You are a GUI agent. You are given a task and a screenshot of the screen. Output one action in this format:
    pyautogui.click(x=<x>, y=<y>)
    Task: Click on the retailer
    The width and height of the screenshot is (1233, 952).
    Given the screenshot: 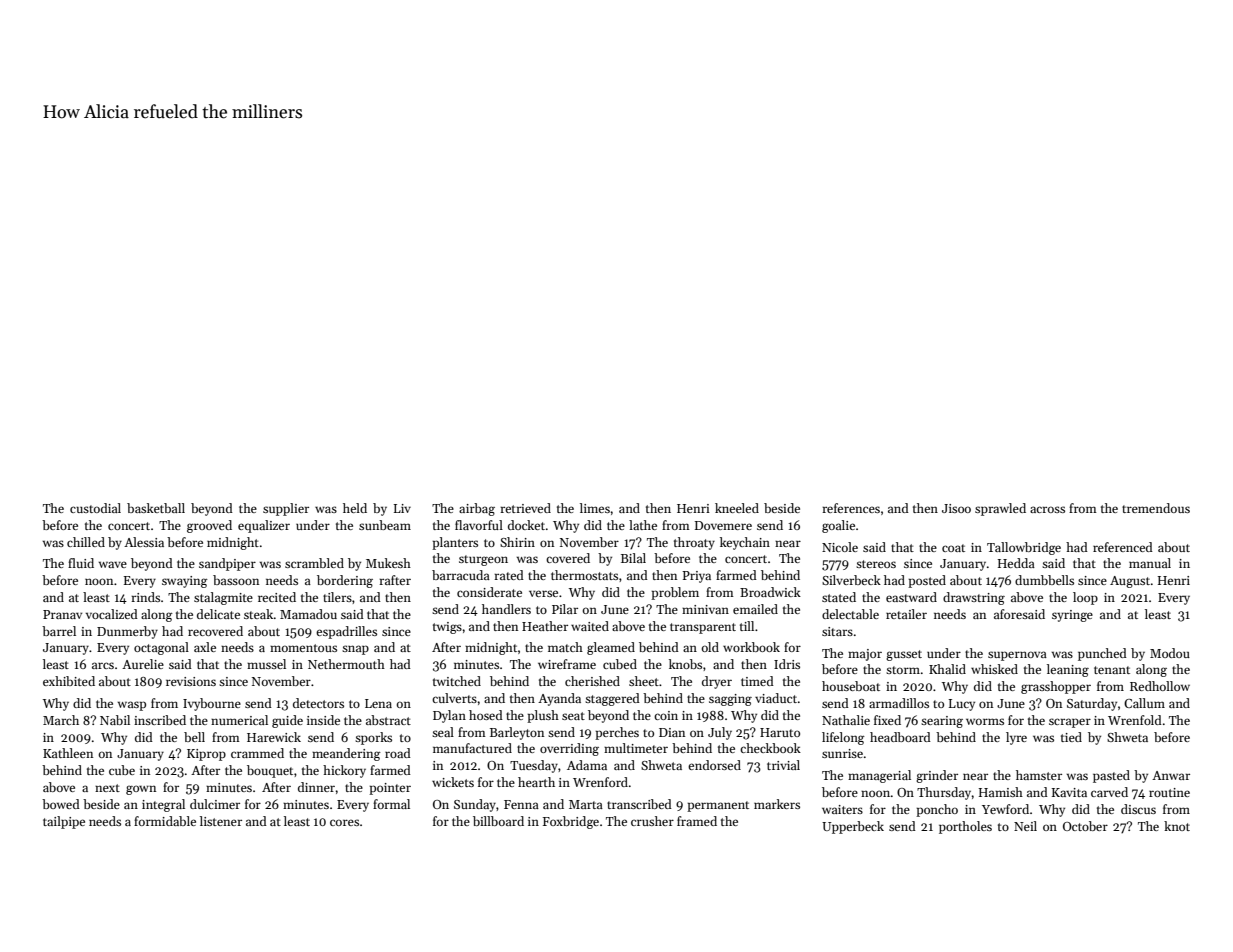 What is the action you would take?
    pyautogui.click(x=906, y=614)
